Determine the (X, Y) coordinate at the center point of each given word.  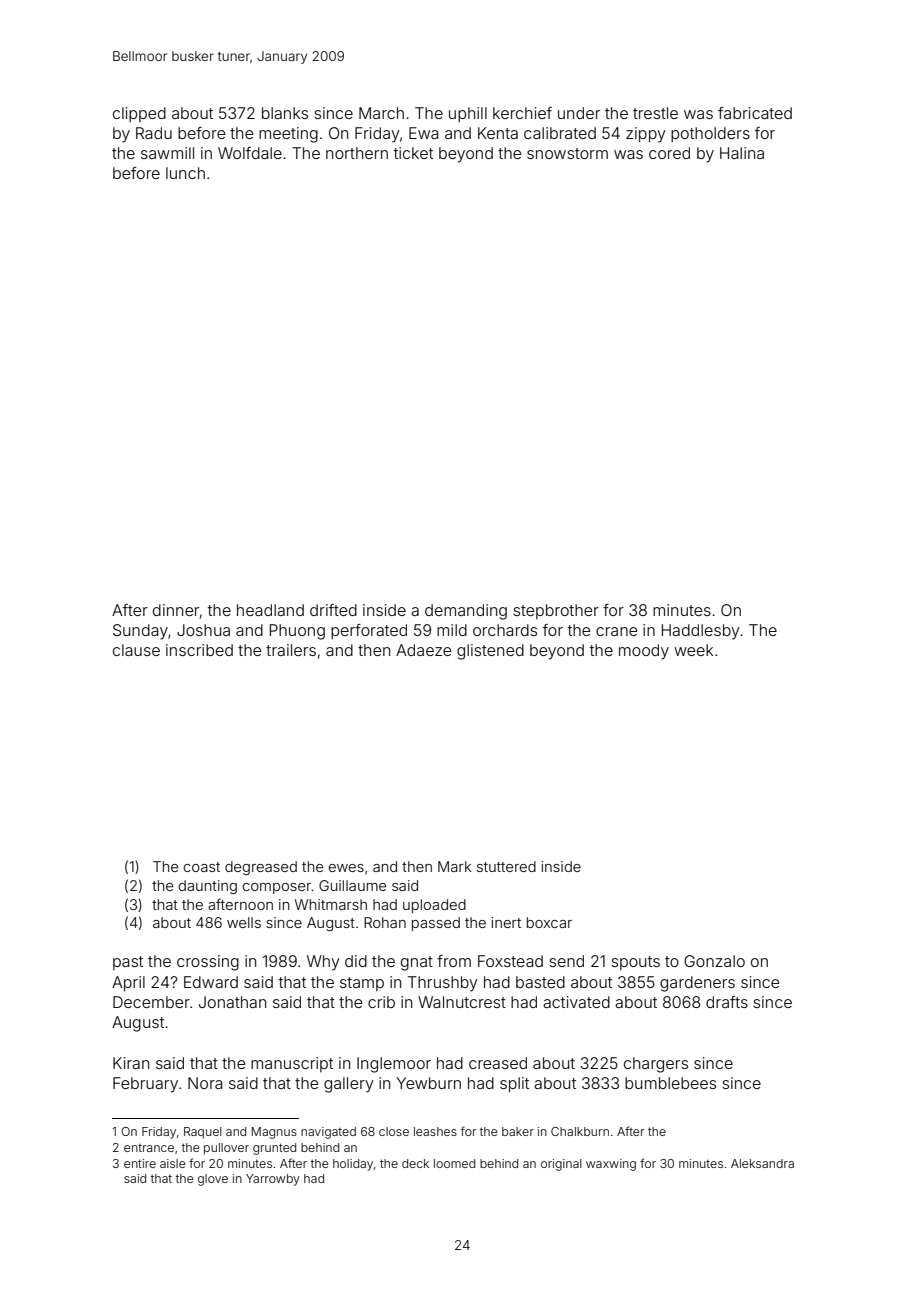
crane (616, 631)
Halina (742, 153)
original (561, 1165)
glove (213, 1180)
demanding (466, 612)
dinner (176, 610)
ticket (413, 153)
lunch (185, 173)
